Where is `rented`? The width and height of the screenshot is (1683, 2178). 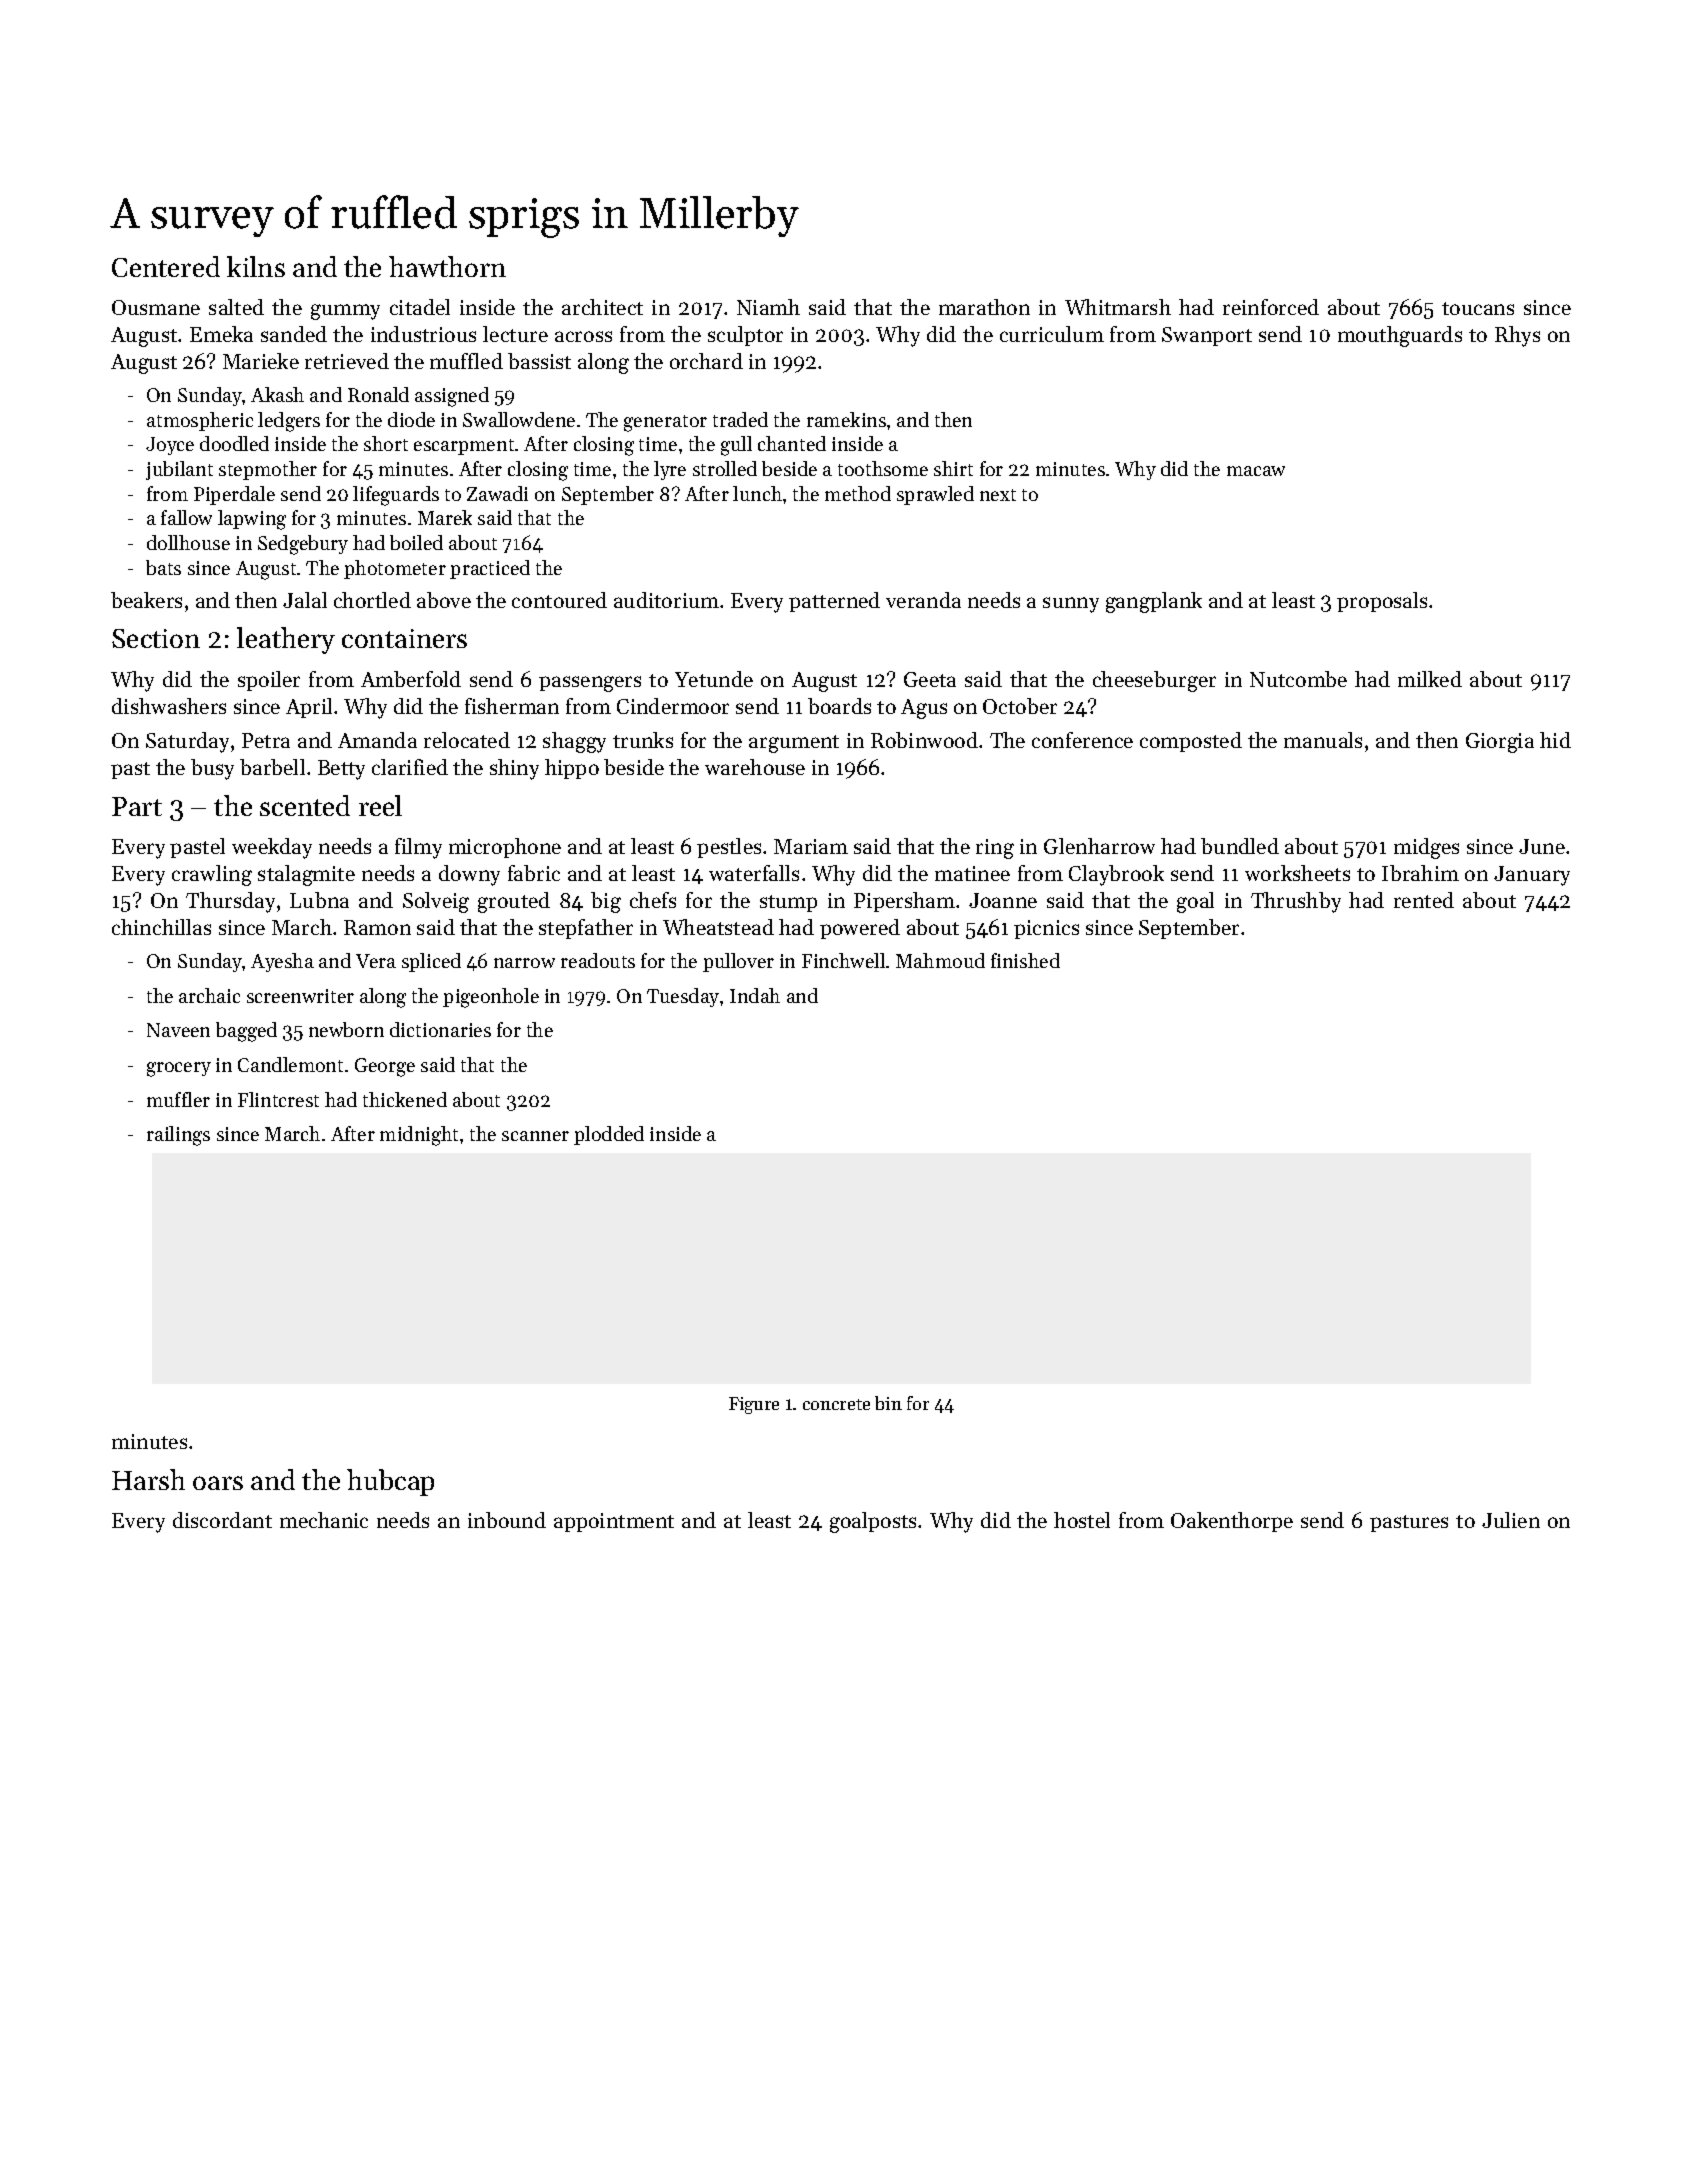 rented is located at coordinates (1424, 900).
